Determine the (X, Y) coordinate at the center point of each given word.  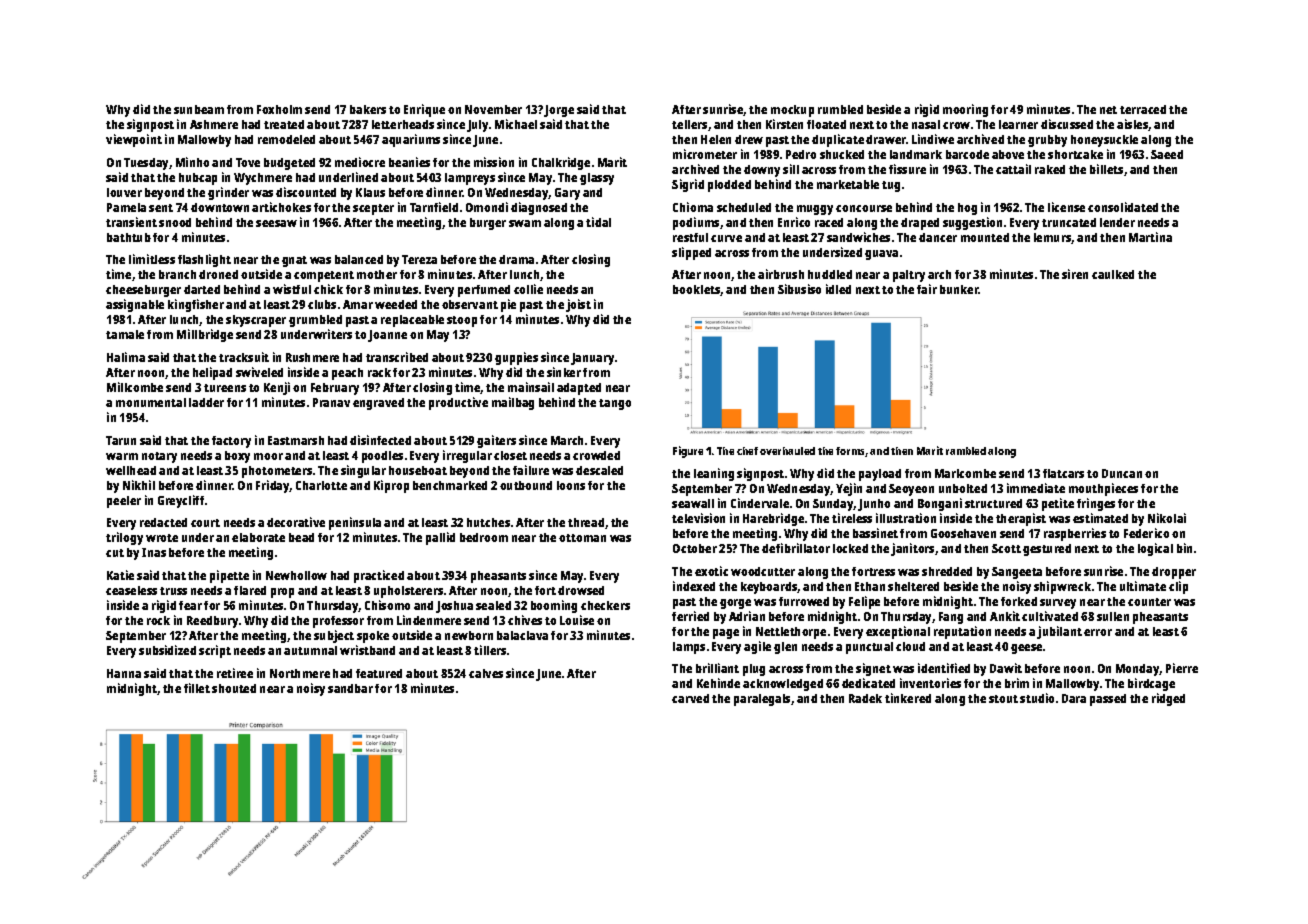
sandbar (350, 688)
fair (927, 289)
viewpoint (134, 140)
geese (1026, 649)
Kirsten (784, 124)
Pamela (126, 207)
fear (190, 605)
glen (785, 648)
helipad (212, 373)
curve (726, 238)
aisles (1133, 125)
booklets (697, 290)
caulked (1113, 274)
